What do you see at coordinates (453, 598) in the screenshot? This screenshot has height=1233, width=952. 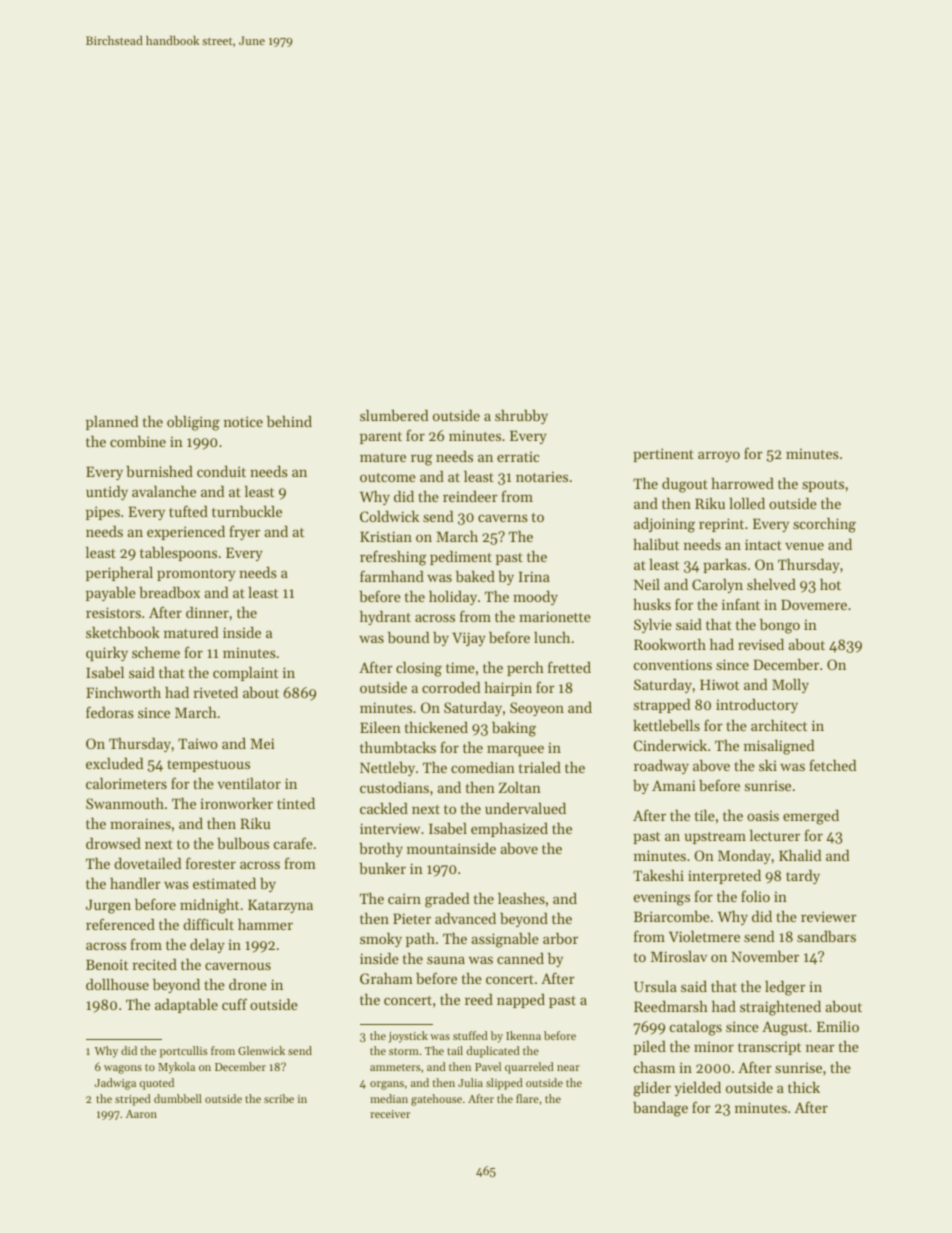 I see `holiday` at bounding box center [453, 598].
